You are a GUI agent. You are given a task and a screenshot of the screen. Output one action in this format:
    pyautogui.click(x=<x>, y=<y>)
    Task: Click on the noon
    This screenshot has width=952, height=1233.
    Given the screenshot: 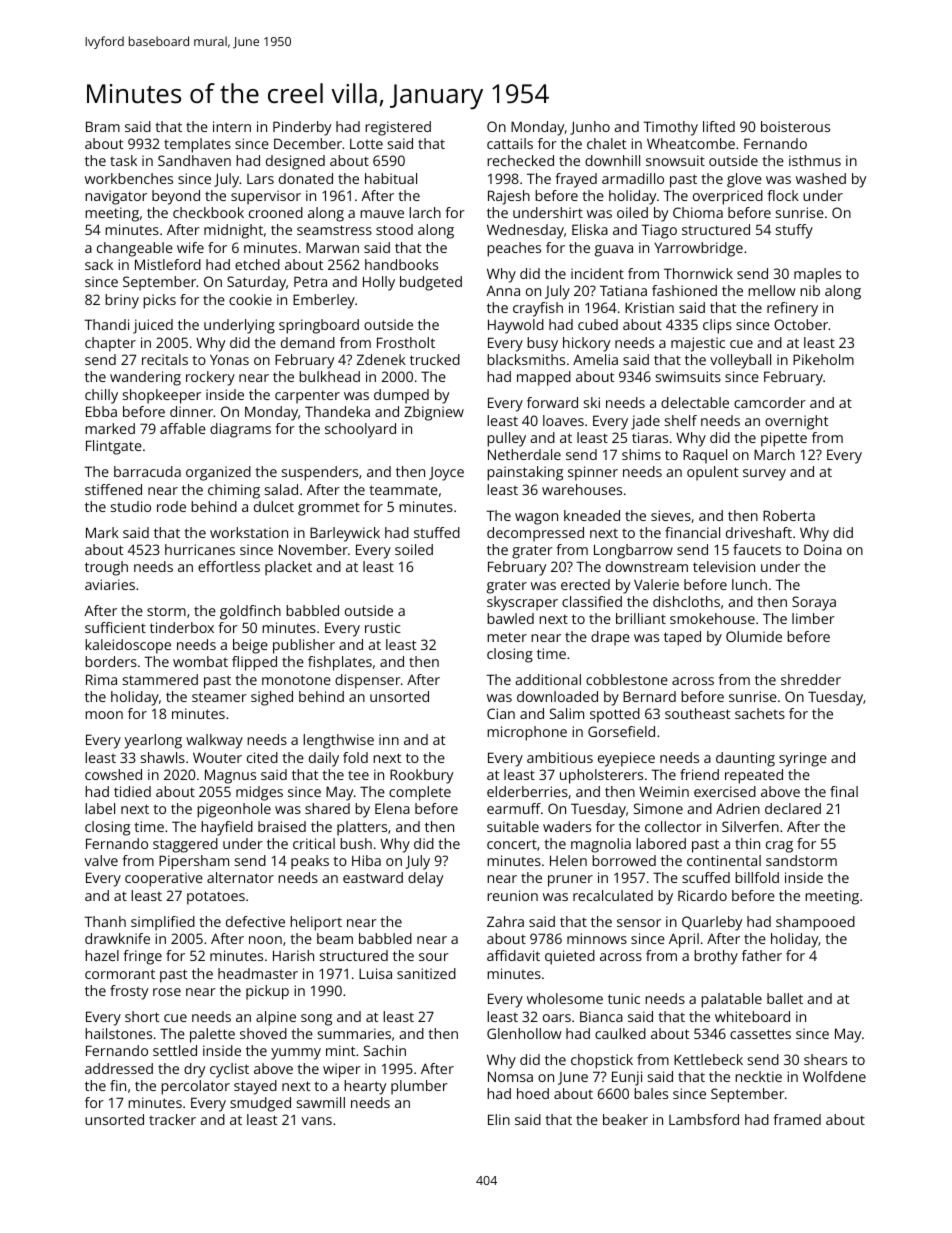 What is the action you would take?
    pyautogui.click(x=265, y=940)
